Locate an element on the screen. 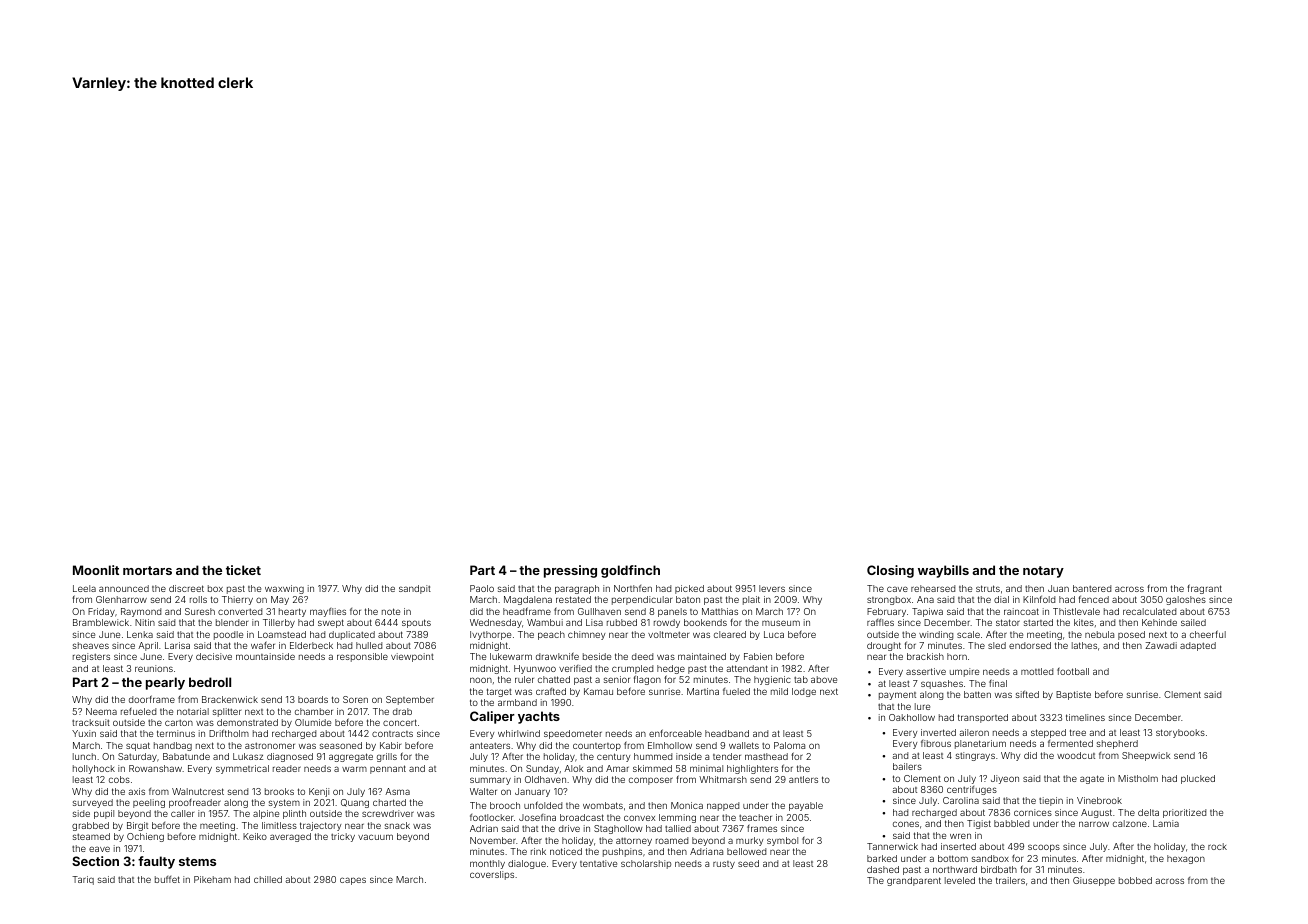  Martina is located at coordinates (703, 691).
